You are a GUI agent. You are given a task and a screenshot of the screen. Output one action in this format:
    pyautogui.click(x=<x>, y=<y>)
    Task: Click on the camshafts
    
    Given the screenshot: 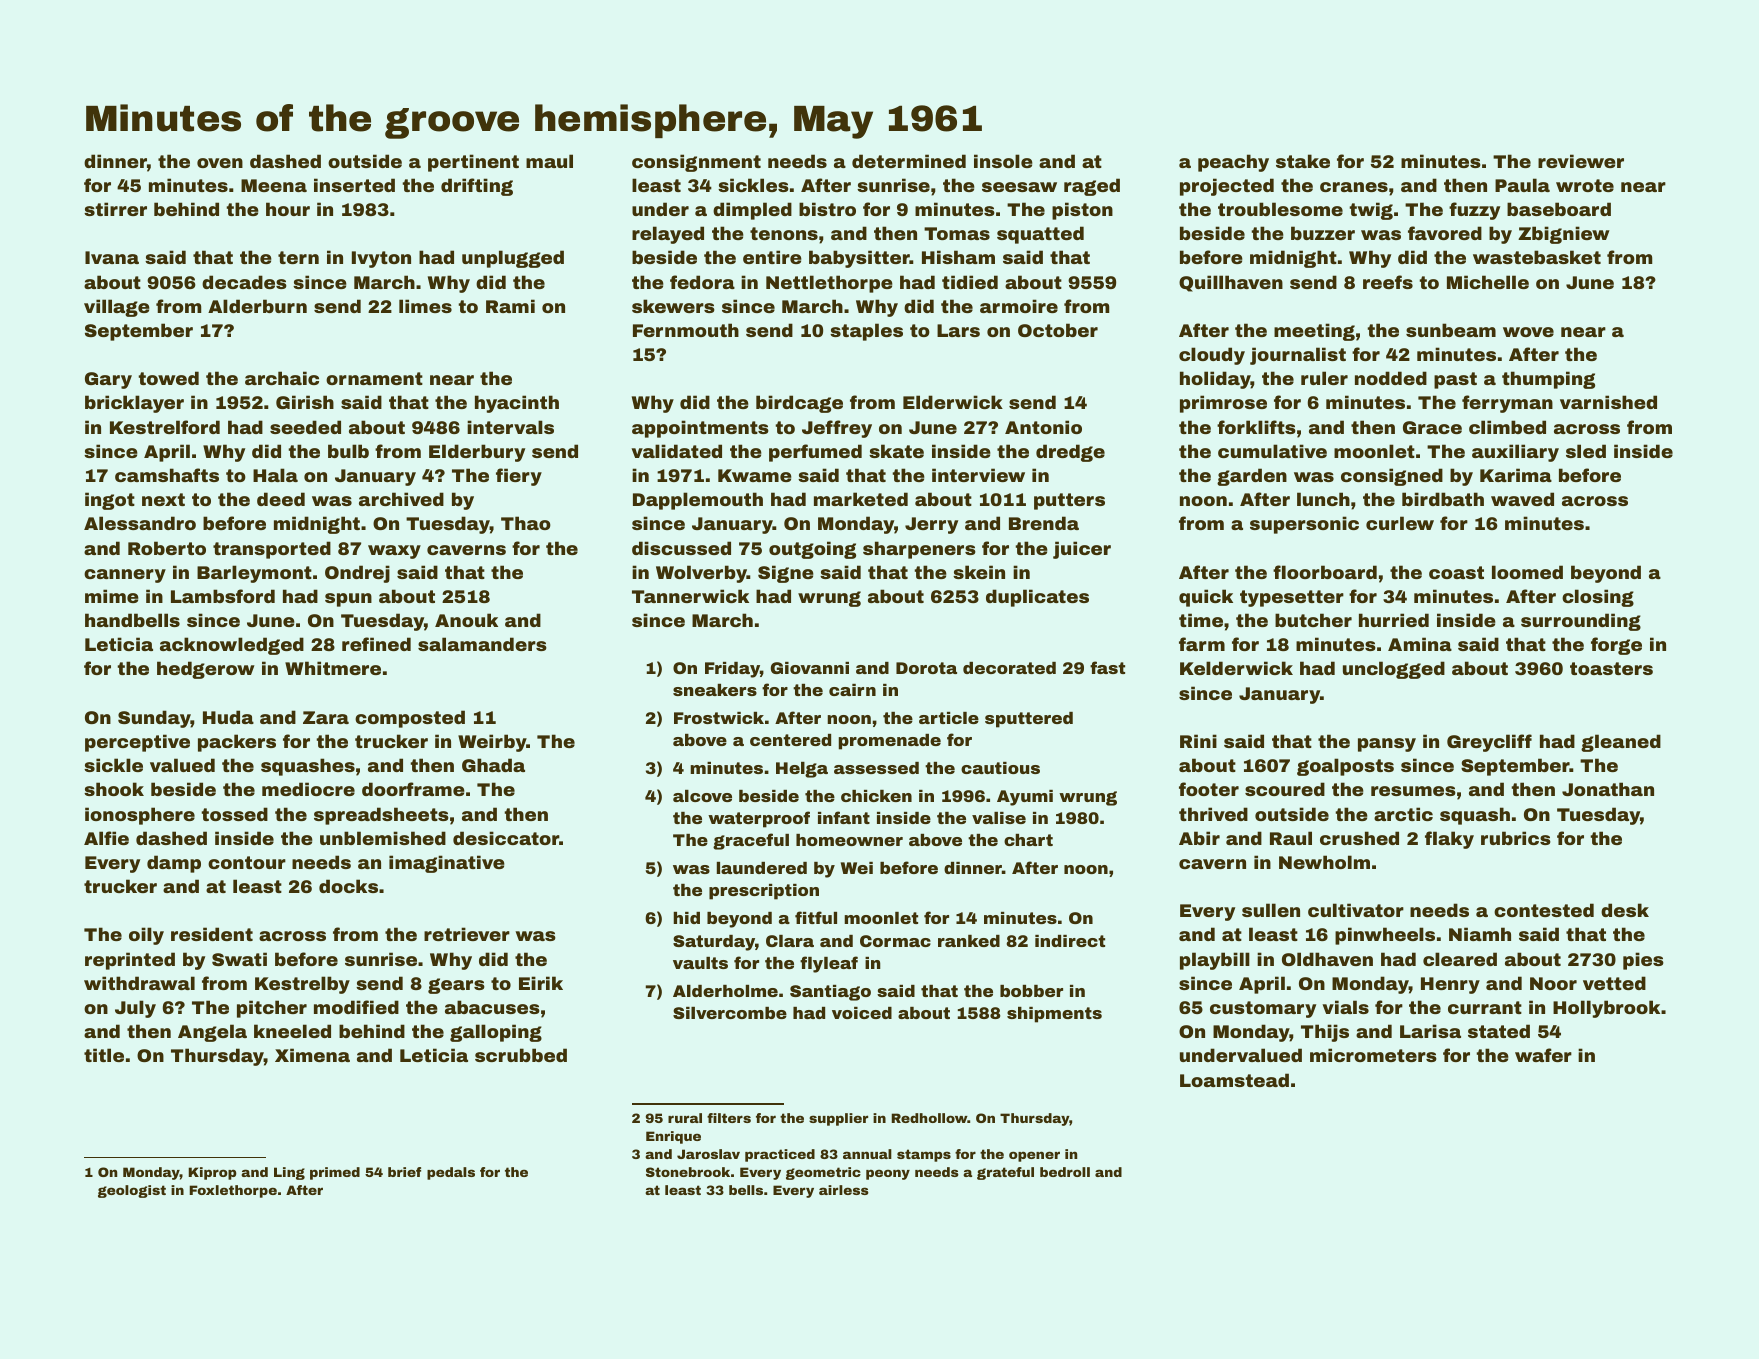 What is the action you would take?
    pyautogui.click(x=167, y=475)
